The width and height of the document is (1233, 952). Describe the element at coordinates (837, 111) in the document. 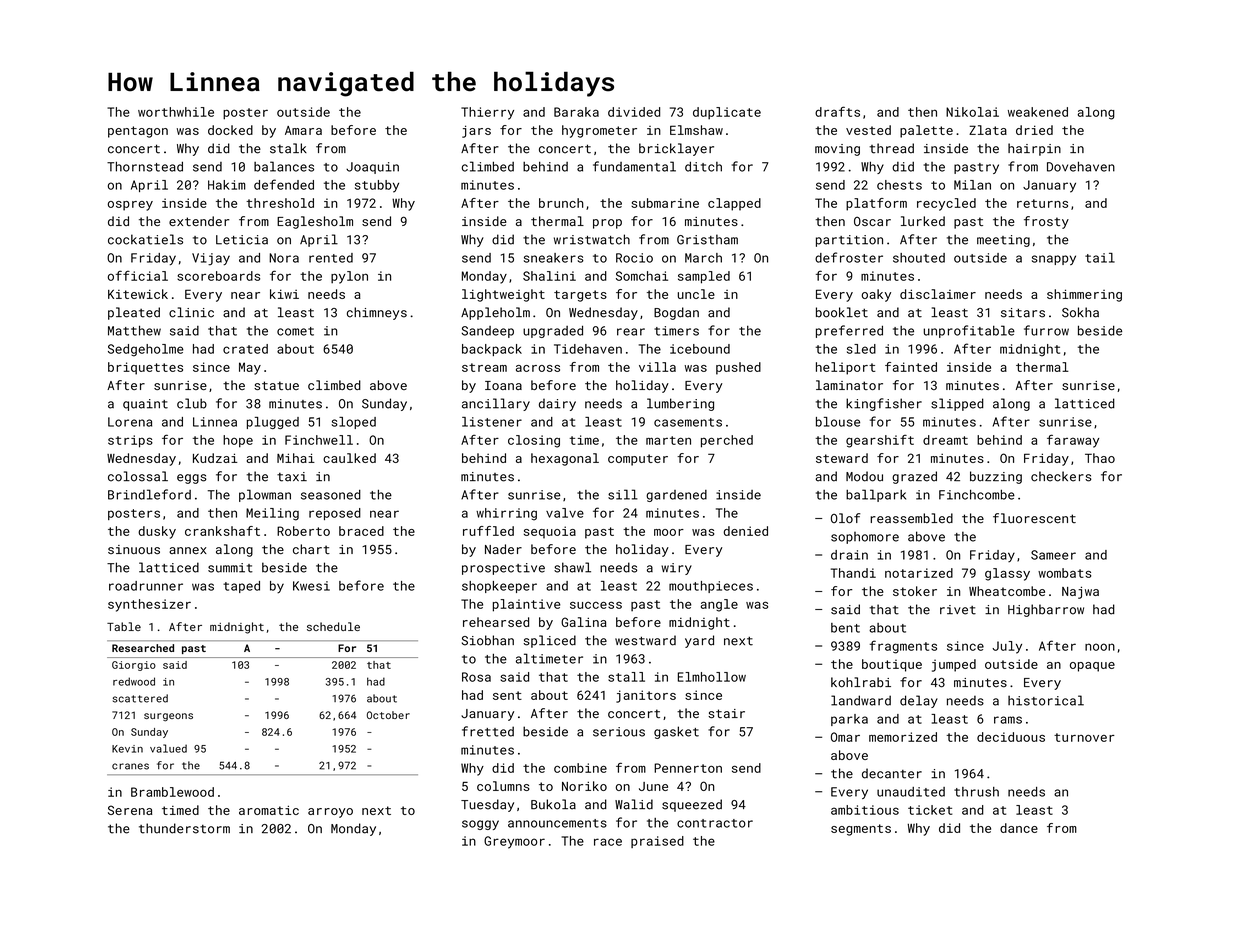

I see `drafts` at that location.
